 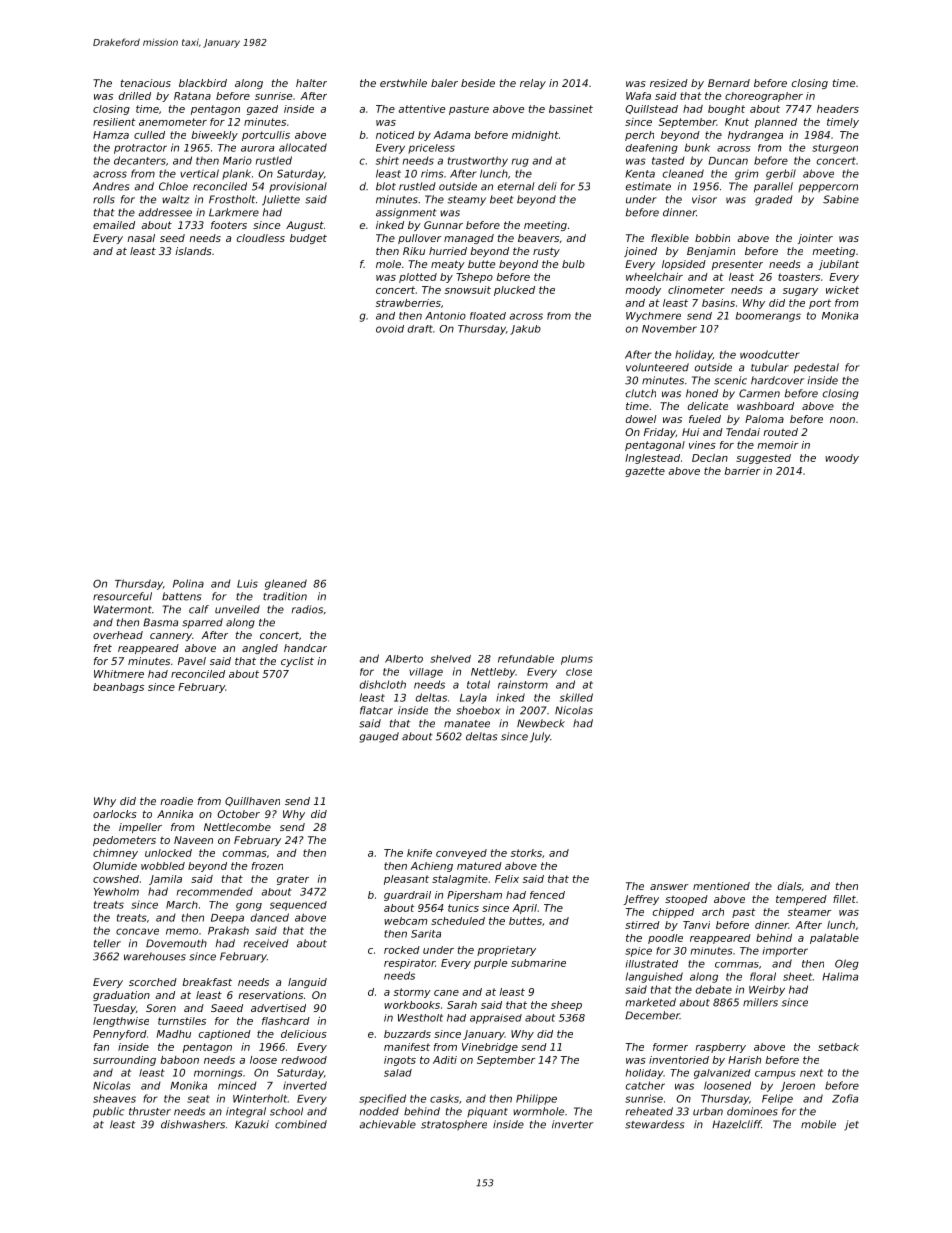 What do you see at coordinates (199, 609) in the page?
I see `calf` at bounding box center [199, 609].
